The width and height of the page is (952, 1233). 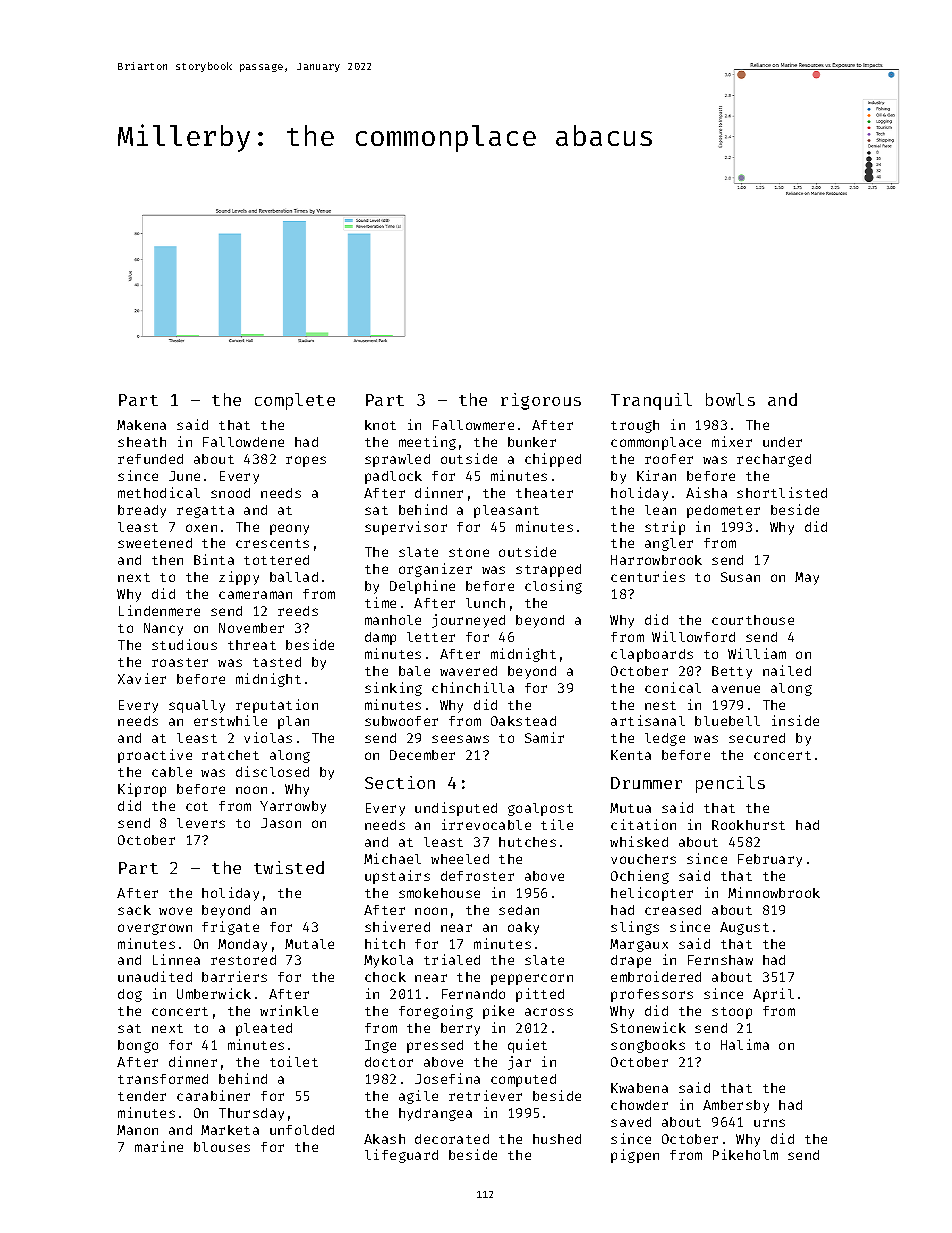 I want to click on Michael, so click(x=392, y=858).
